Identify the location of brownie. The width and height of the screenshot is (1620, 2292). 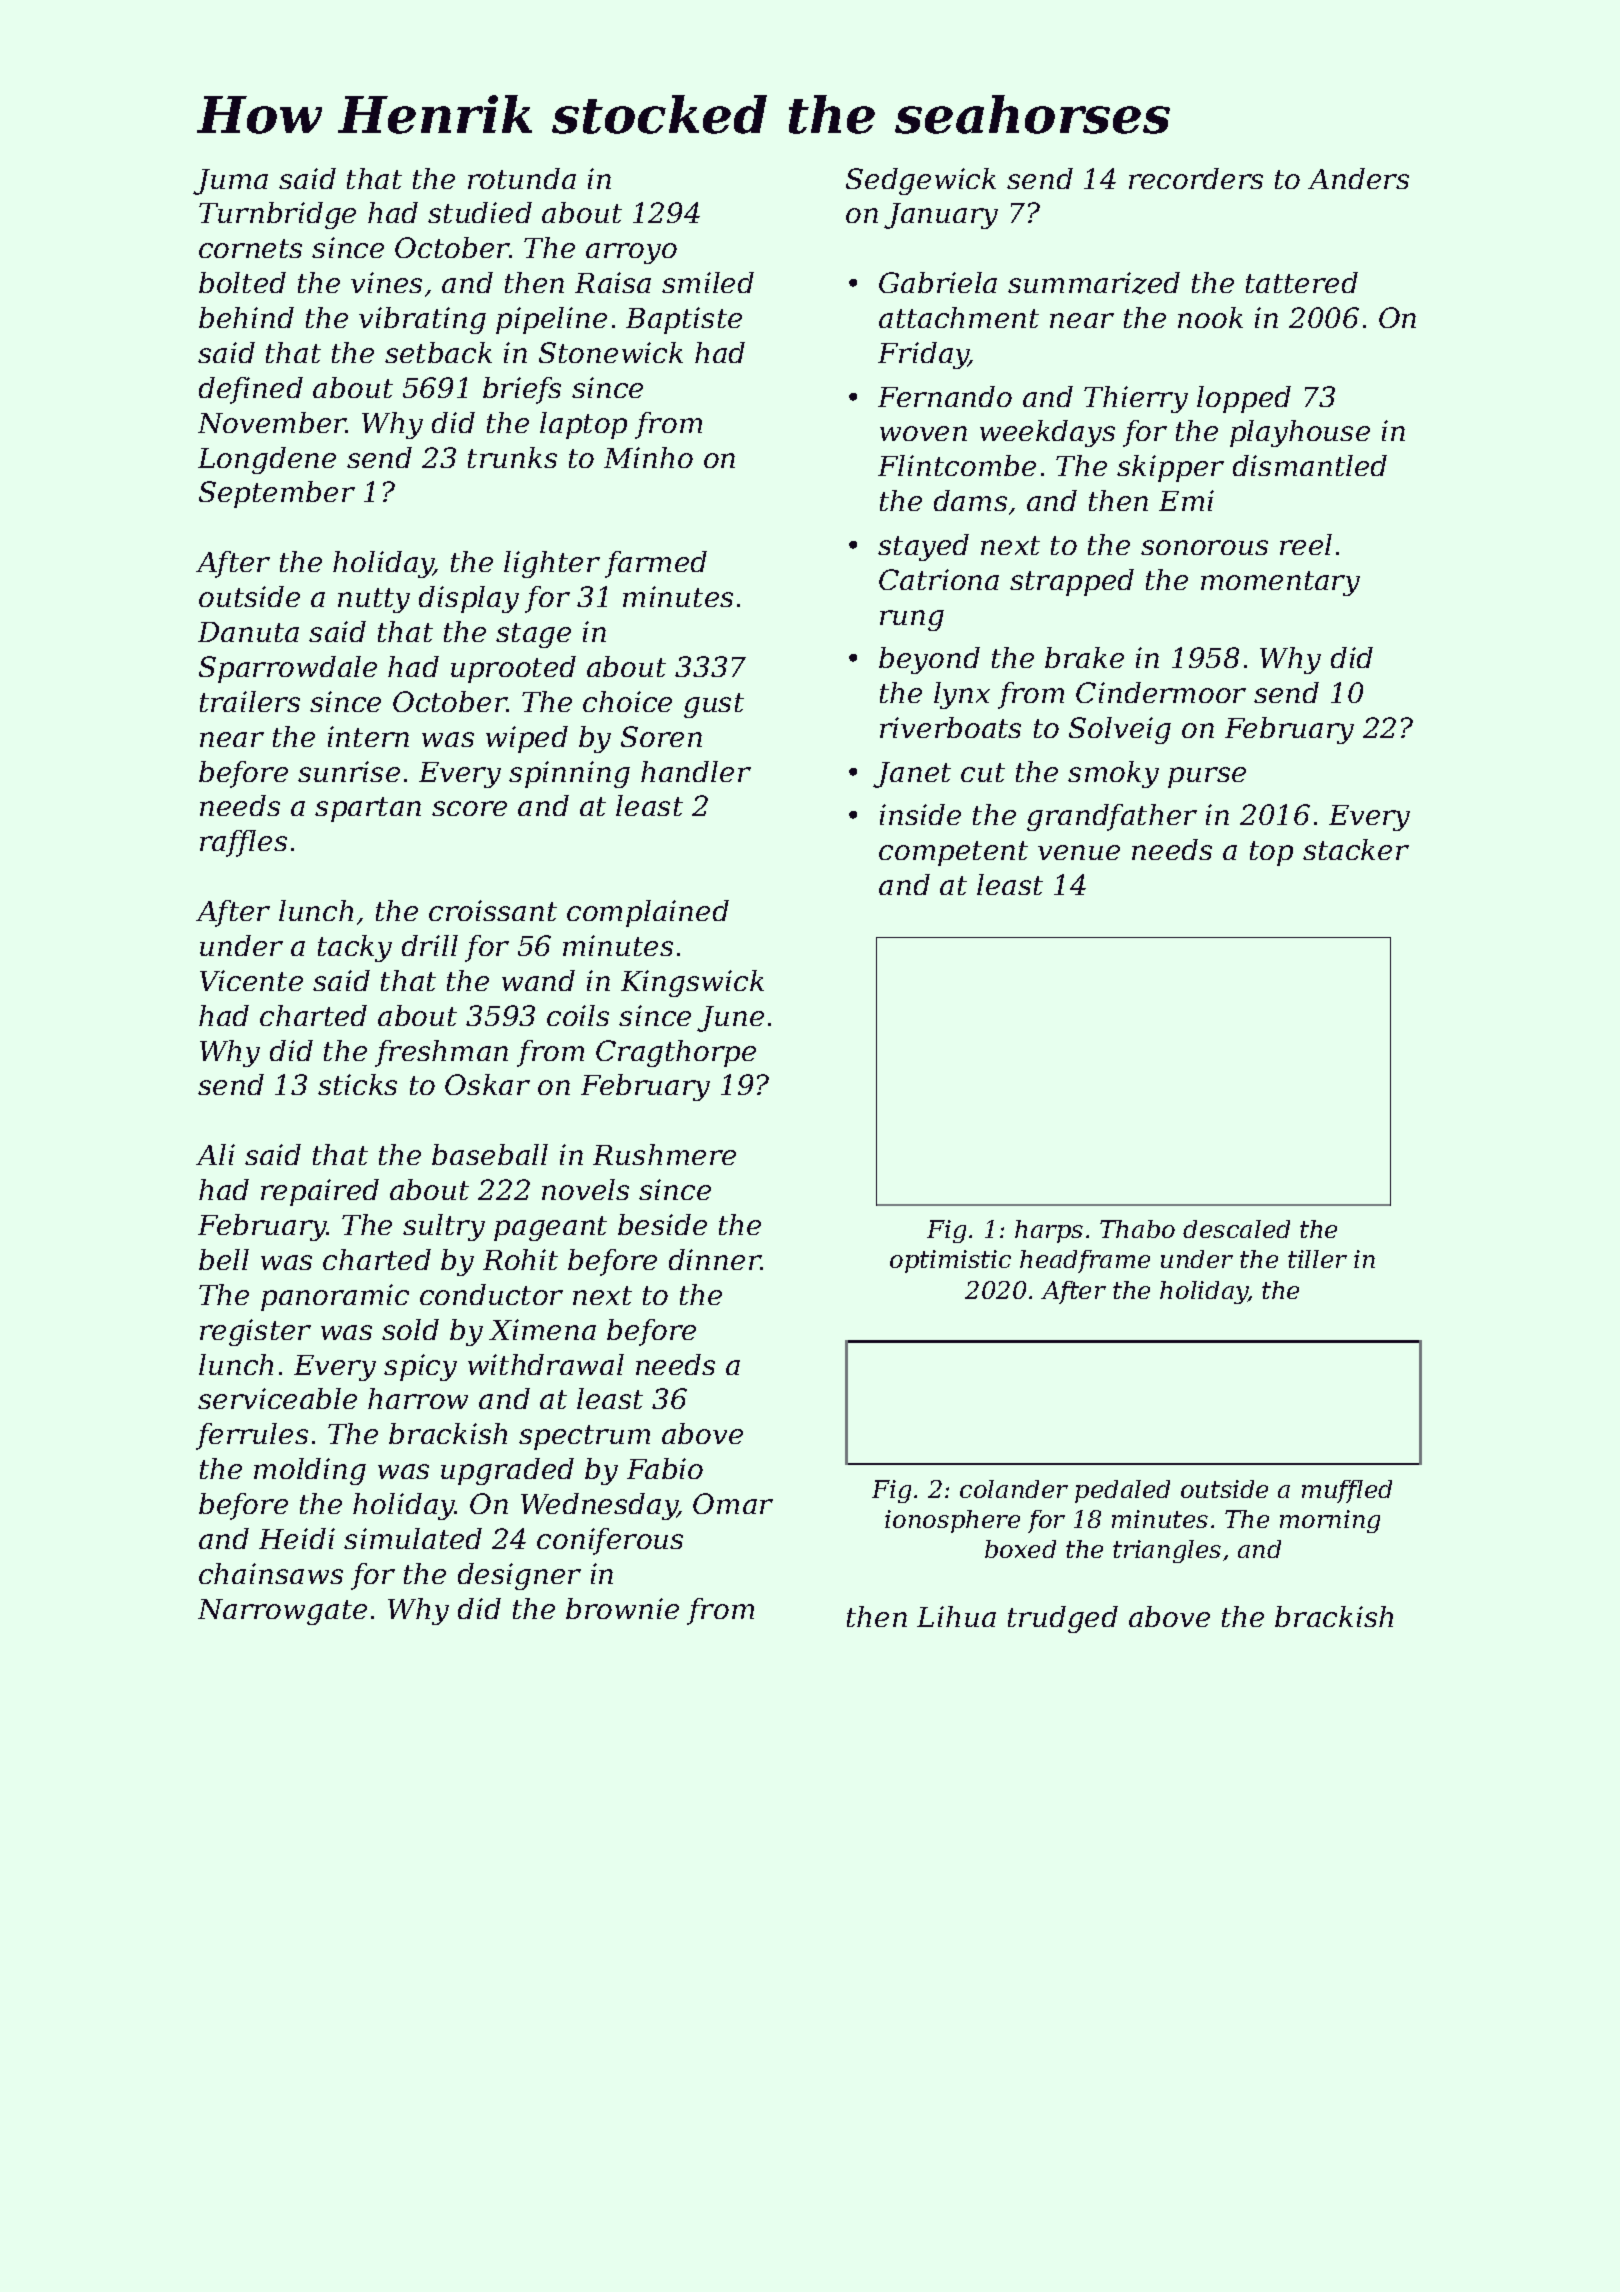
(622, 1608).
